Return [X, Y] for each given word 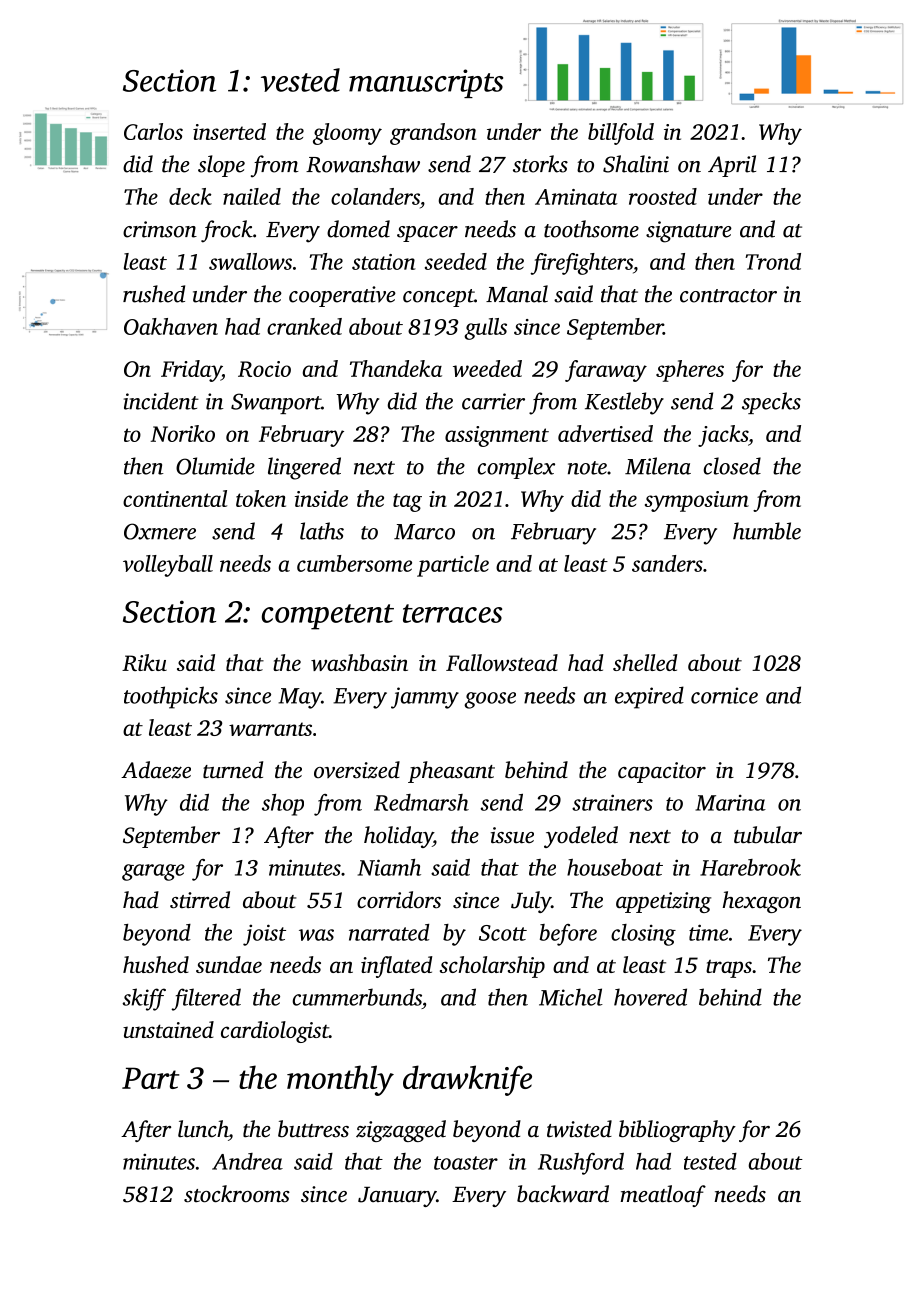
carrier [493, 401]
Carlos [153, 131]
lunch [203, 1129]
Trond [773, 261]
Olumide [215, 466]
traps [729, 969]
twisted [579, 1129]
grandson [433, 134]
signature [689, 232]
